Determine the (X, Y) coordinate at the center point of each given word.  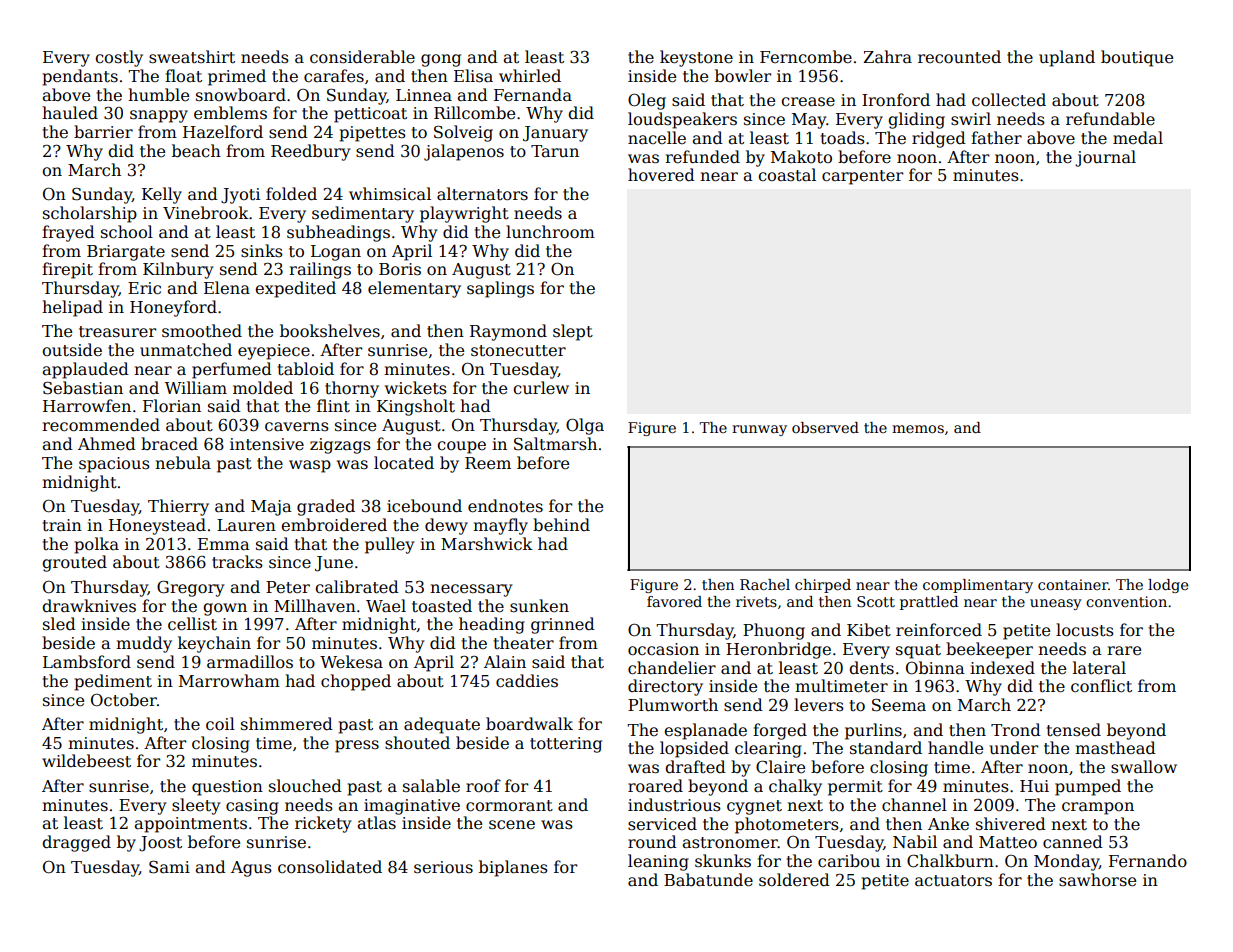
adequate (442, 725)
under (1013, 748)
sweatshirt (192, 57)
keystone (696, 58)
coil (220, 723)
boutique (1137, 58)
